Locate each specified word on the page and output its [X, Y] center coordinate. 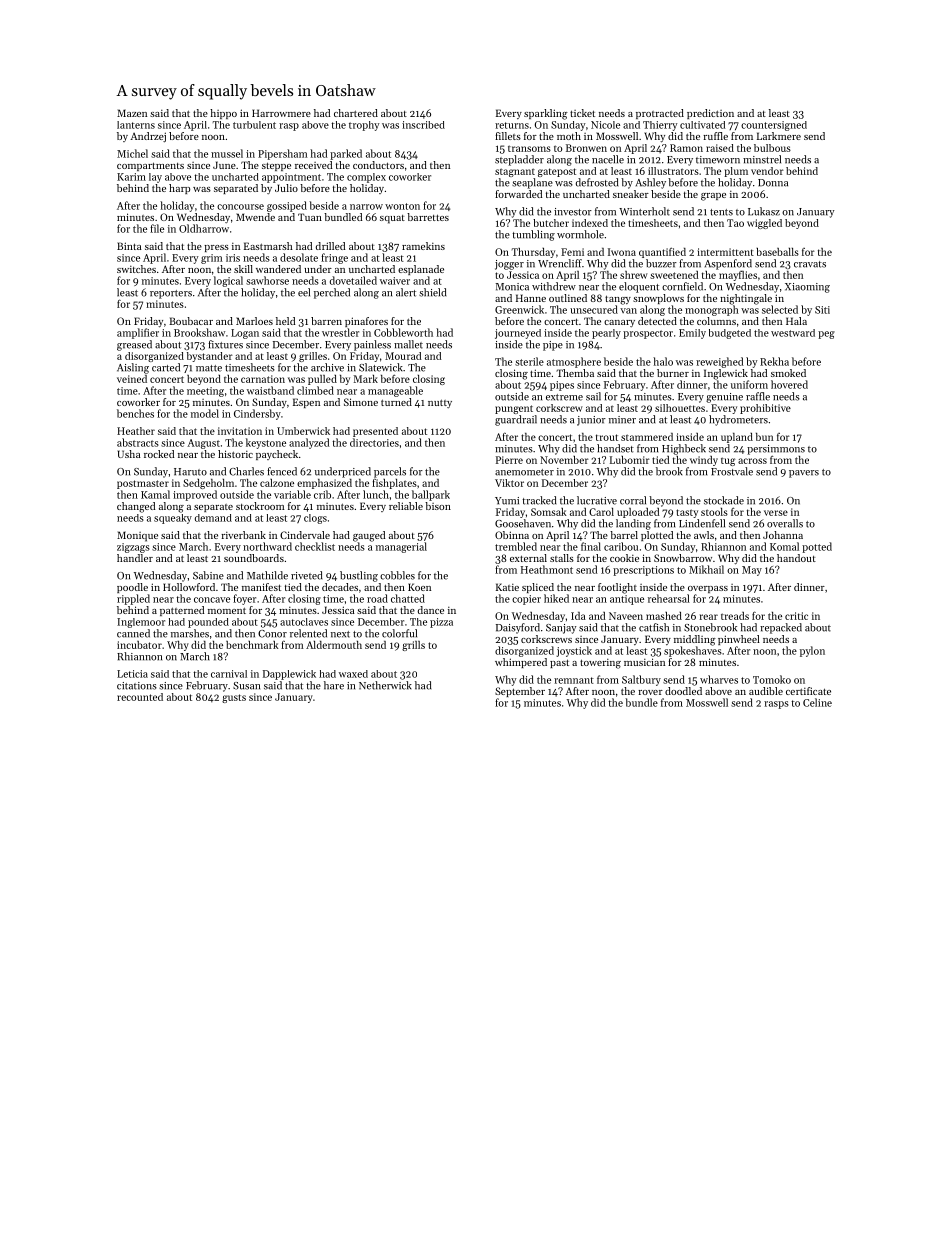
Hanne [531, 298]
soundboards [254, 558]
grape [713, 197]
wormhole [580, 234]
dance [431, 610]
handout [796, 558]
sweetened [674, 275]
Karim [131, 177]
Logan [245, 334]
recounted [140, 697]
